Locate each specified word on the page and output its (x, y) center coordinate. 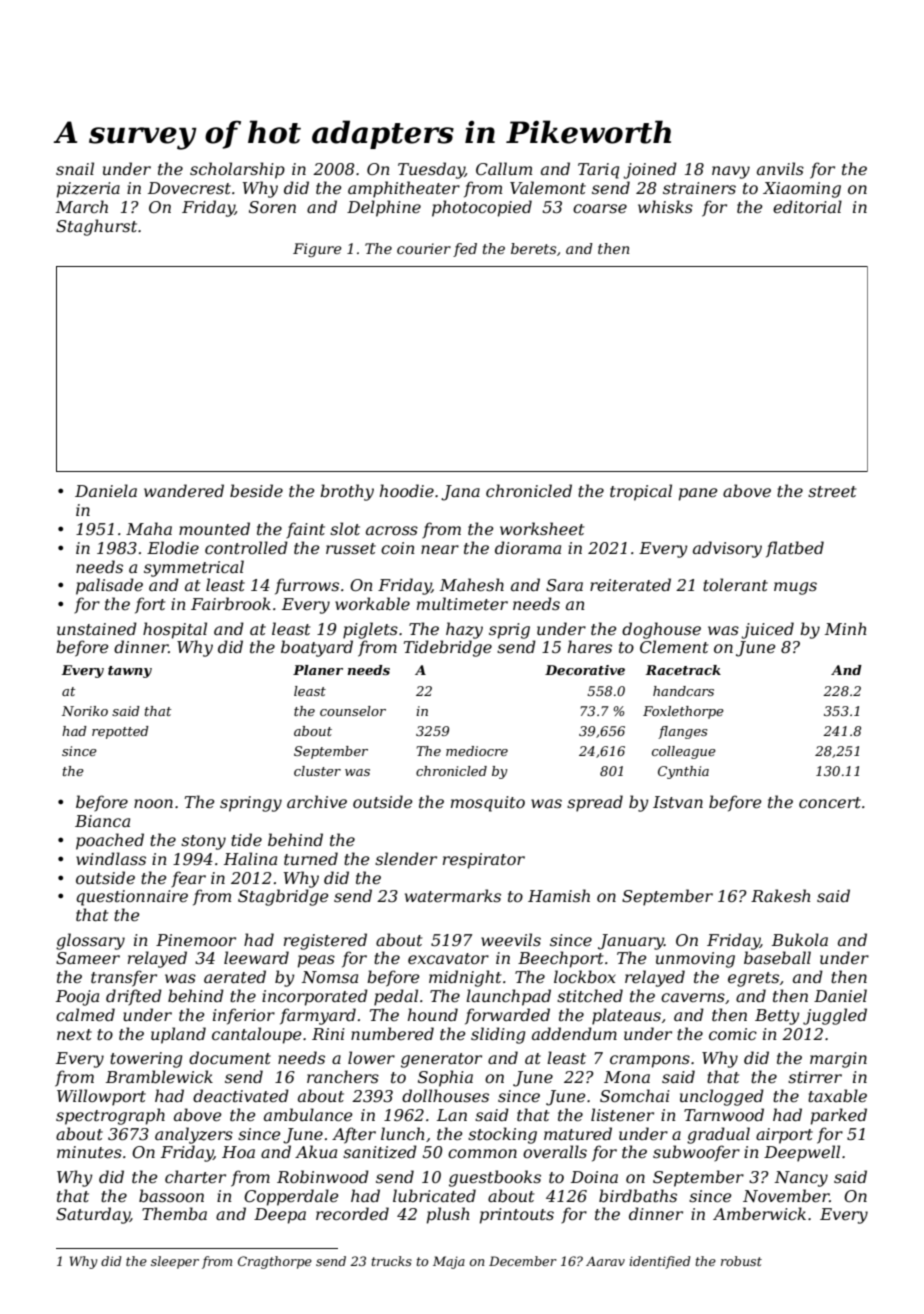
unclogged (722, 1097)
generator (441, 1060)
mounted (214, 528)
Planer (318, 670)
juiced (767, 630)
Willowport (101, 1097)
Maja (449, 1262)
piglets (370, 630)
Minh (845, 628)
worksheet (542, 528)
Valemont (548, 187)
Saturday (93, 1215)
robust (741, 1261)
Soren (272, 207)
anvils (780, 168)
